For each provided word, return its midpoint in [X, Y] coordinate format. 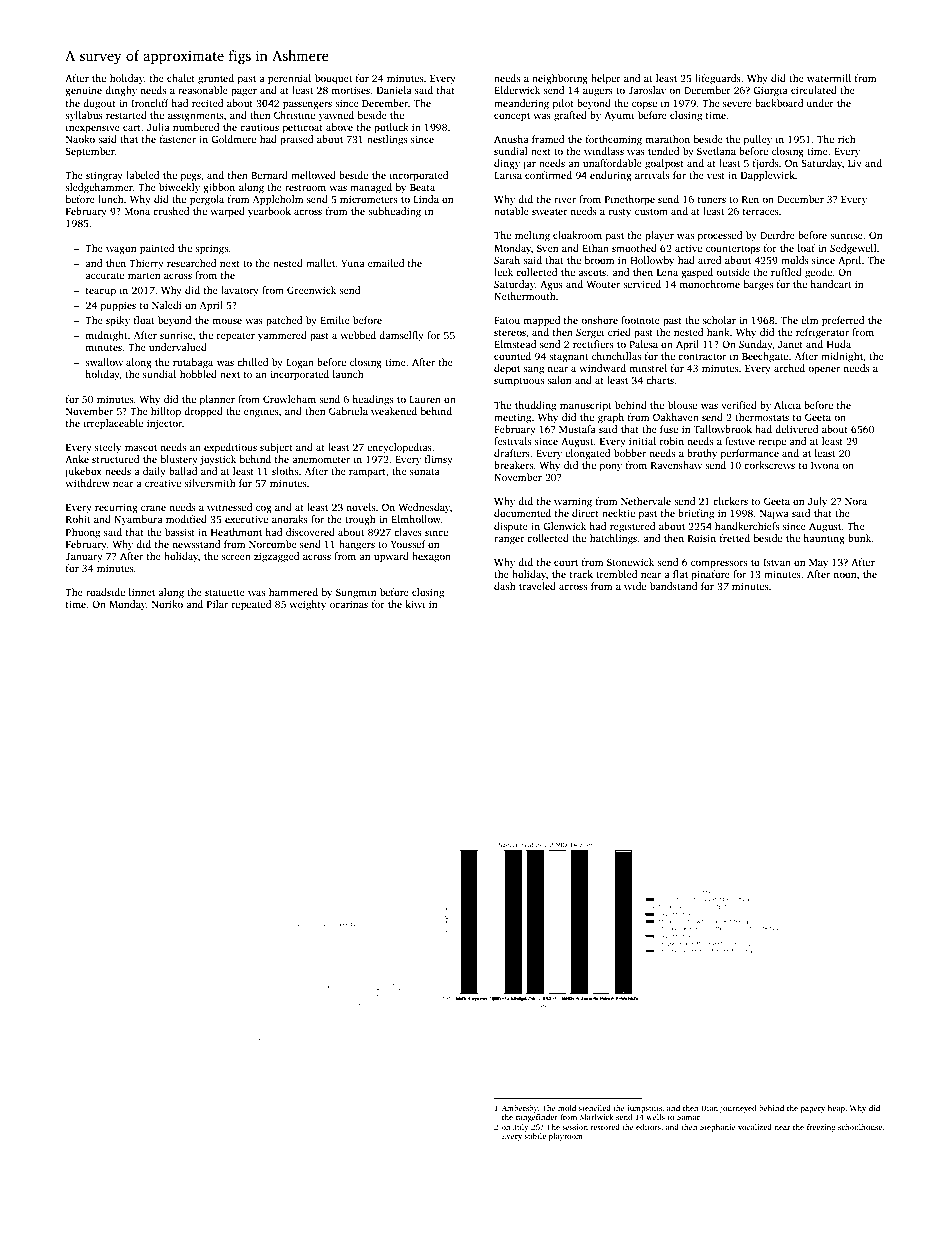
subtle [535, 1136]
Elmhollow [416, 519]
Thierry [146, 264]
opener [824, 371]
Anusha [511, 139]
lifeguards [718, 79]
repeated [251, 605]
